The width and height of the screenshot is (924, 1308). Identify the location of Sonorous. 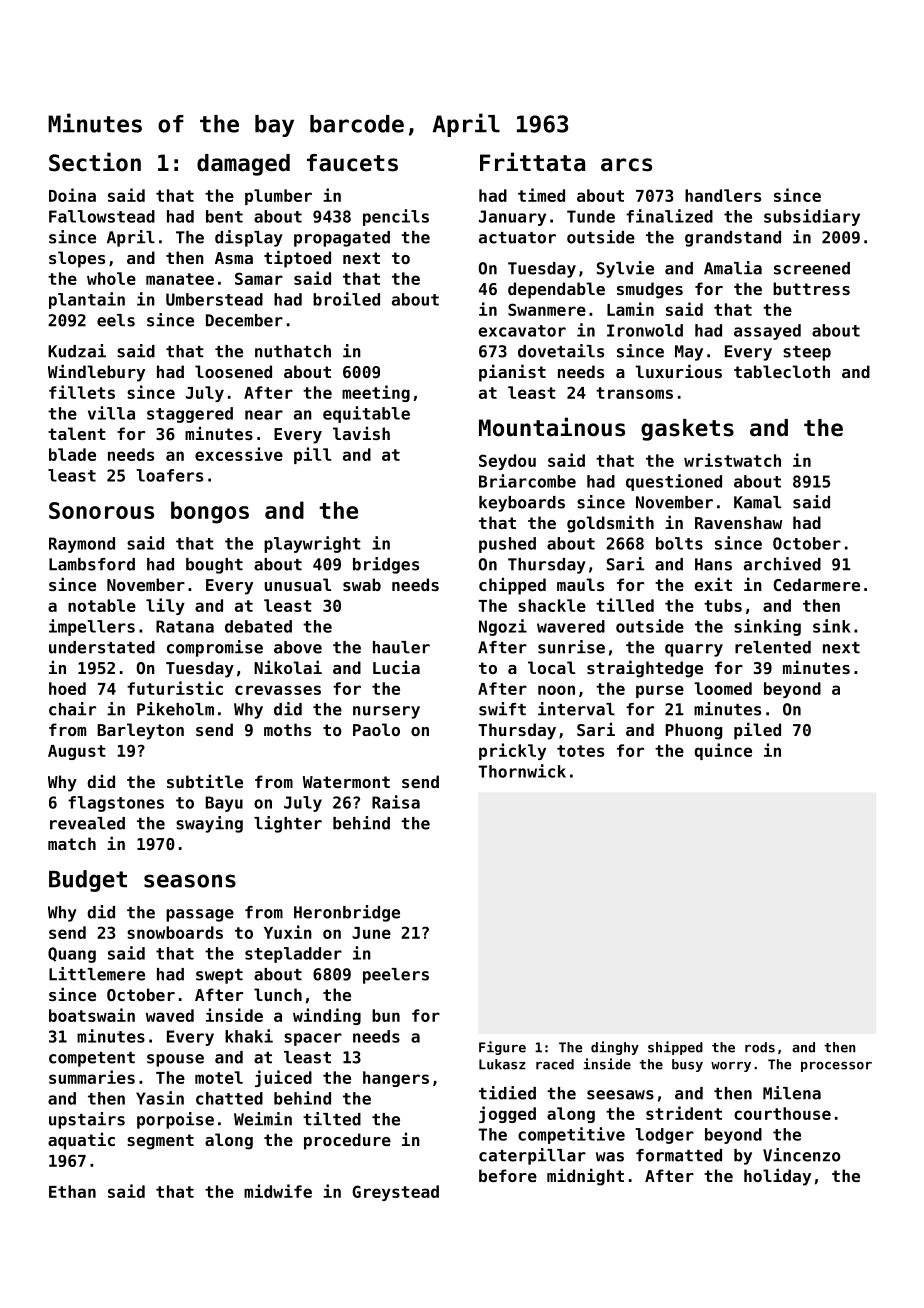
(101, 510).
